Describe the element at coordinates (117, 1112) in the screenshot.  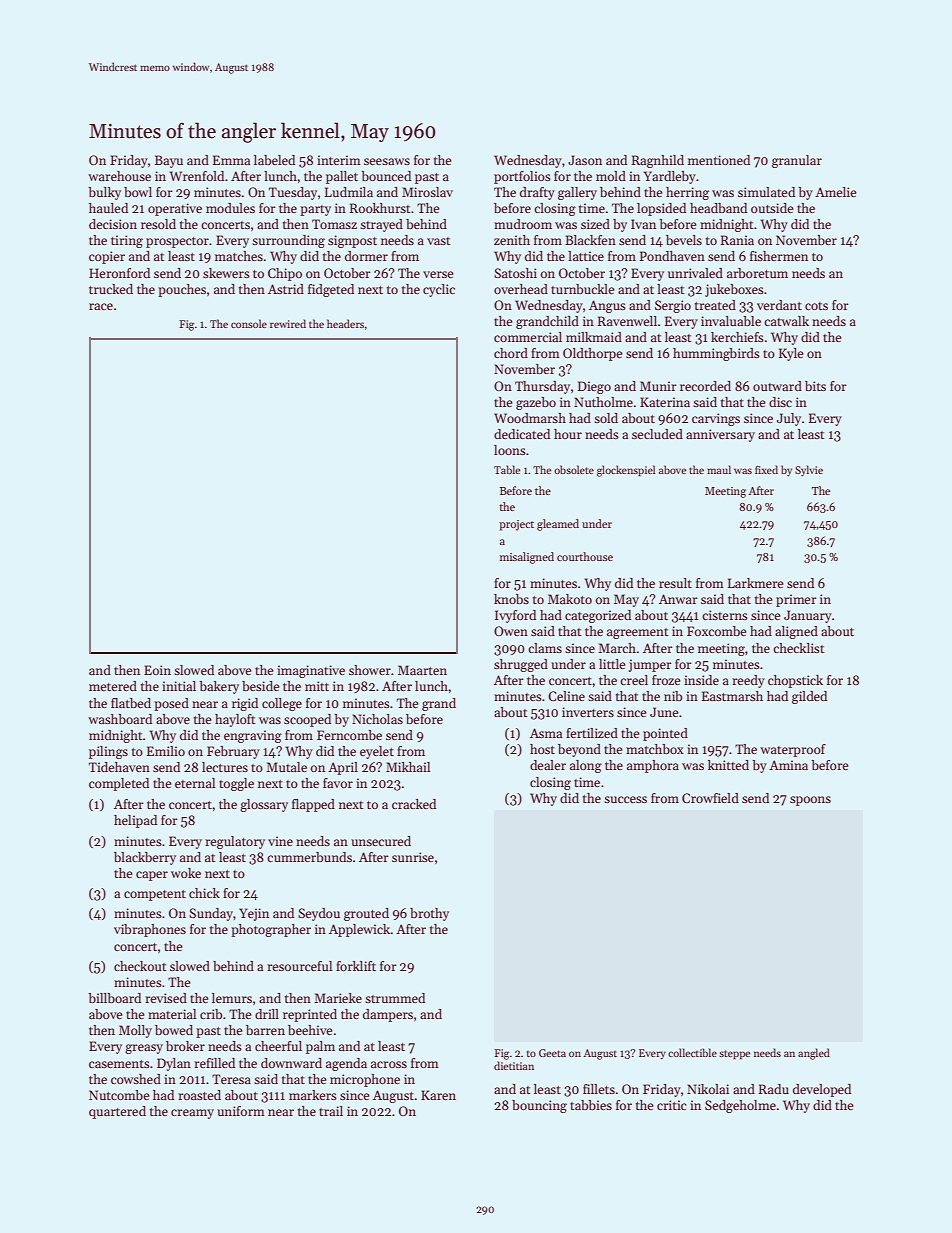
I see `quartered` at that location.
